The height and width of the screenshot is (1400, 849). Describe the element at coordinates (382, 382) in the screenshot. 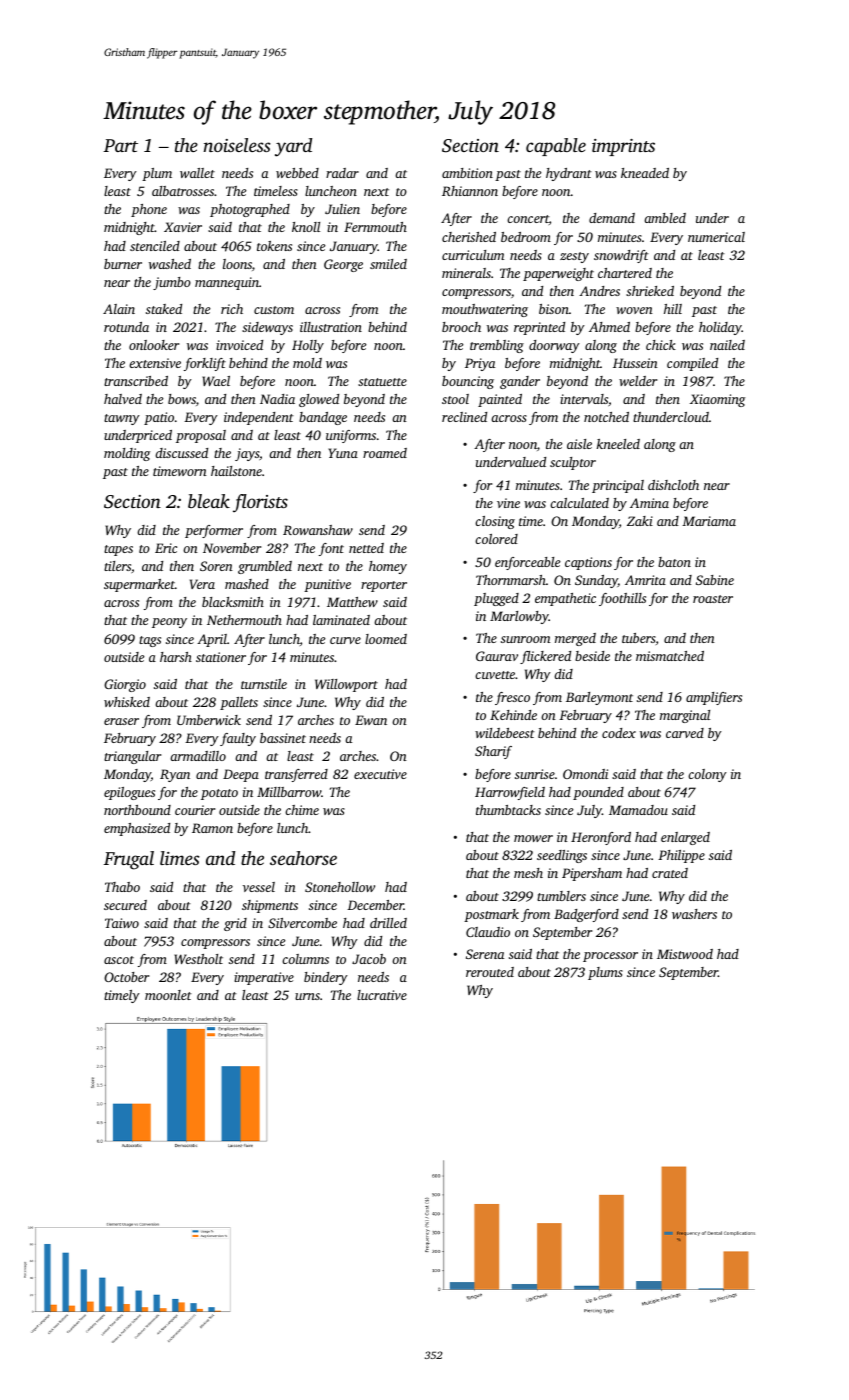

I see `statuette` at that location.
